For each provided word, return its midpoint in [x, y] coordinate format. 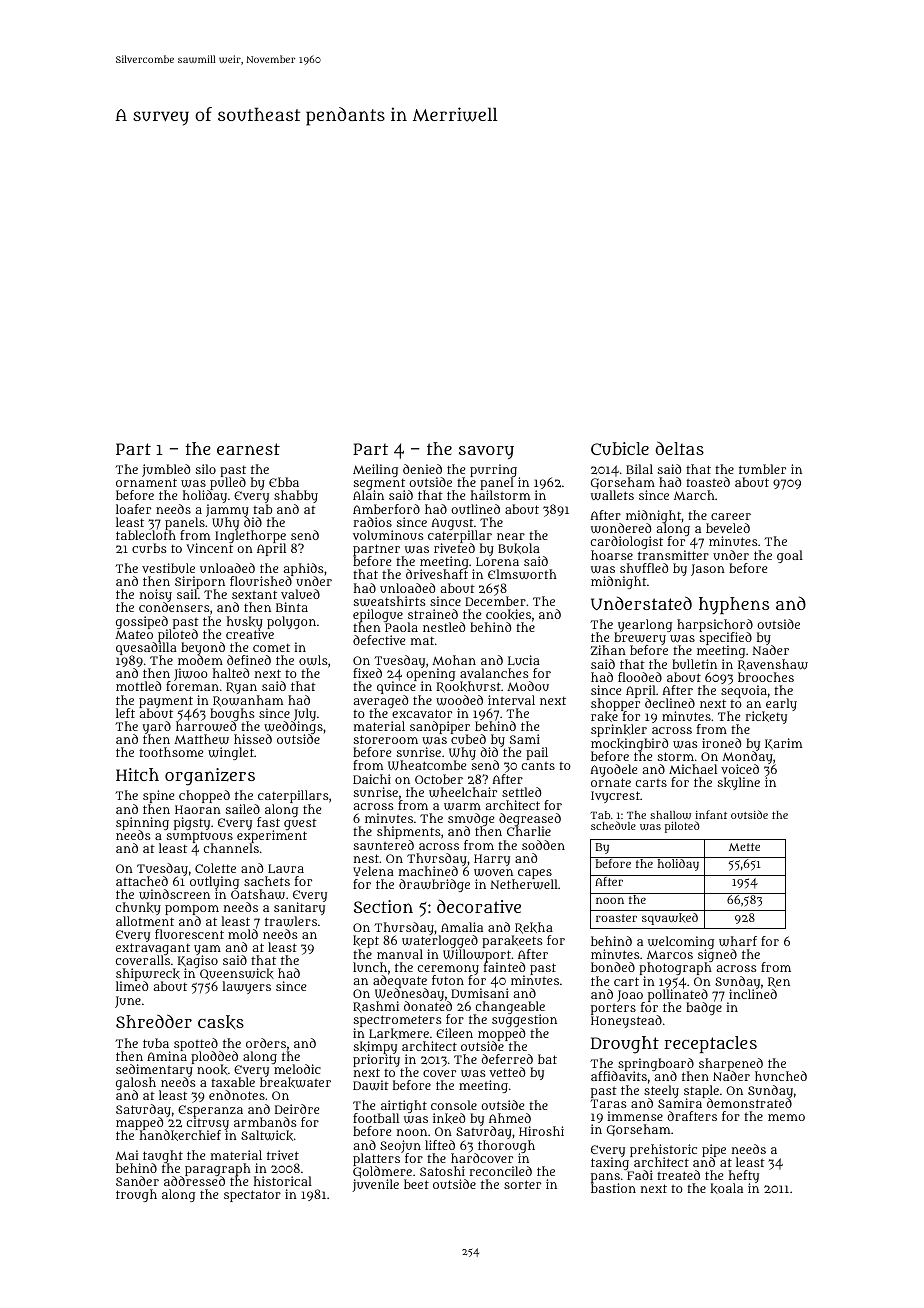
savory [486, 452]
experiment [272, 837]
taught [163, 1156]
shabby [296, 496]
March [694, 495]
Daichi [372, 779]
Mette [744, 847]
